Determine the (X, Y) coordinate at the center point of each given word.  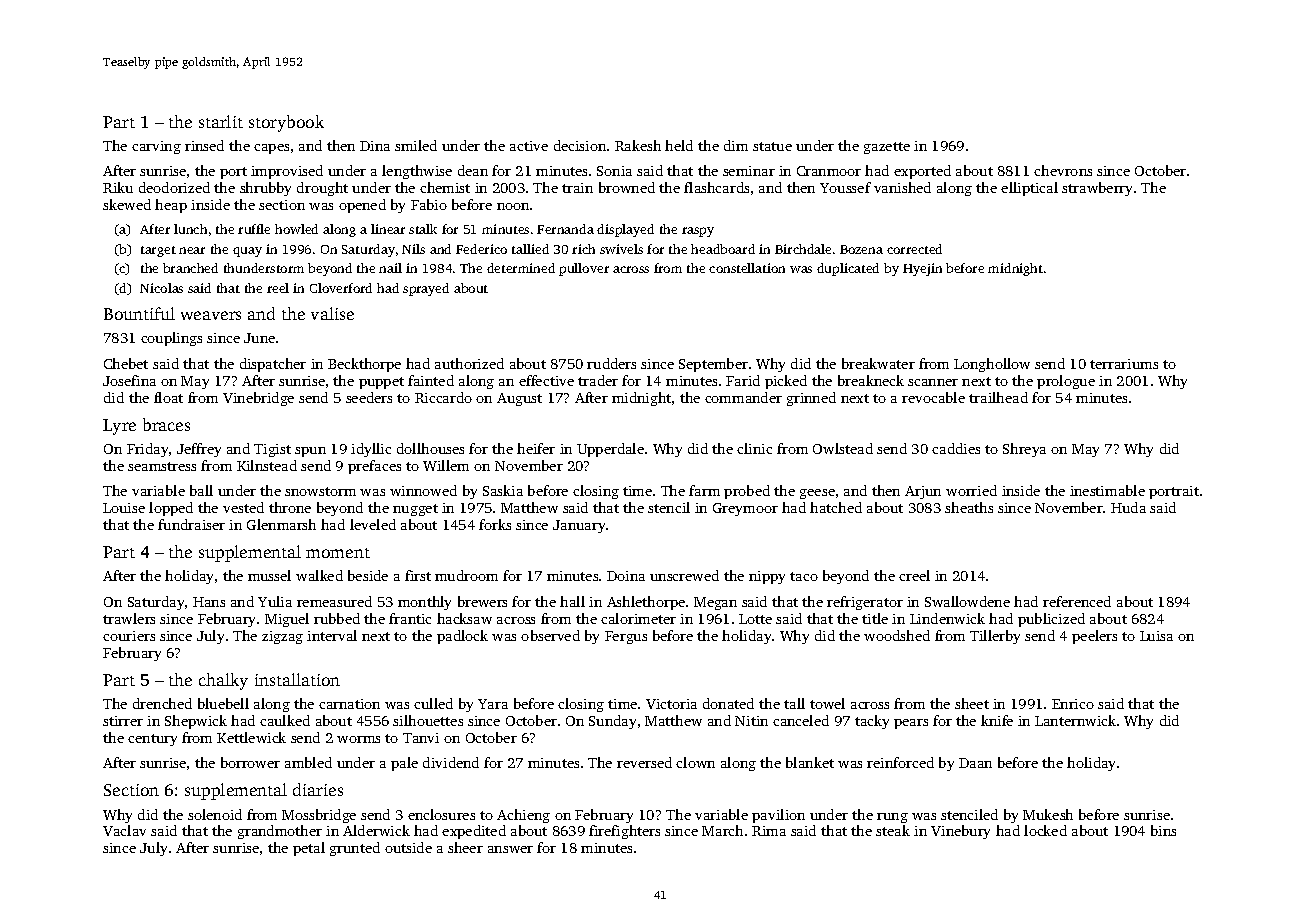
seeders (369, 397)
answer (510, 849)
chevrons (1063, 170)
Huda (1128, 507)
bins (1163, 830)
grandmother (280, 832)
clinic (754, 448)
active (529, 146)
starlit (221, 121)
